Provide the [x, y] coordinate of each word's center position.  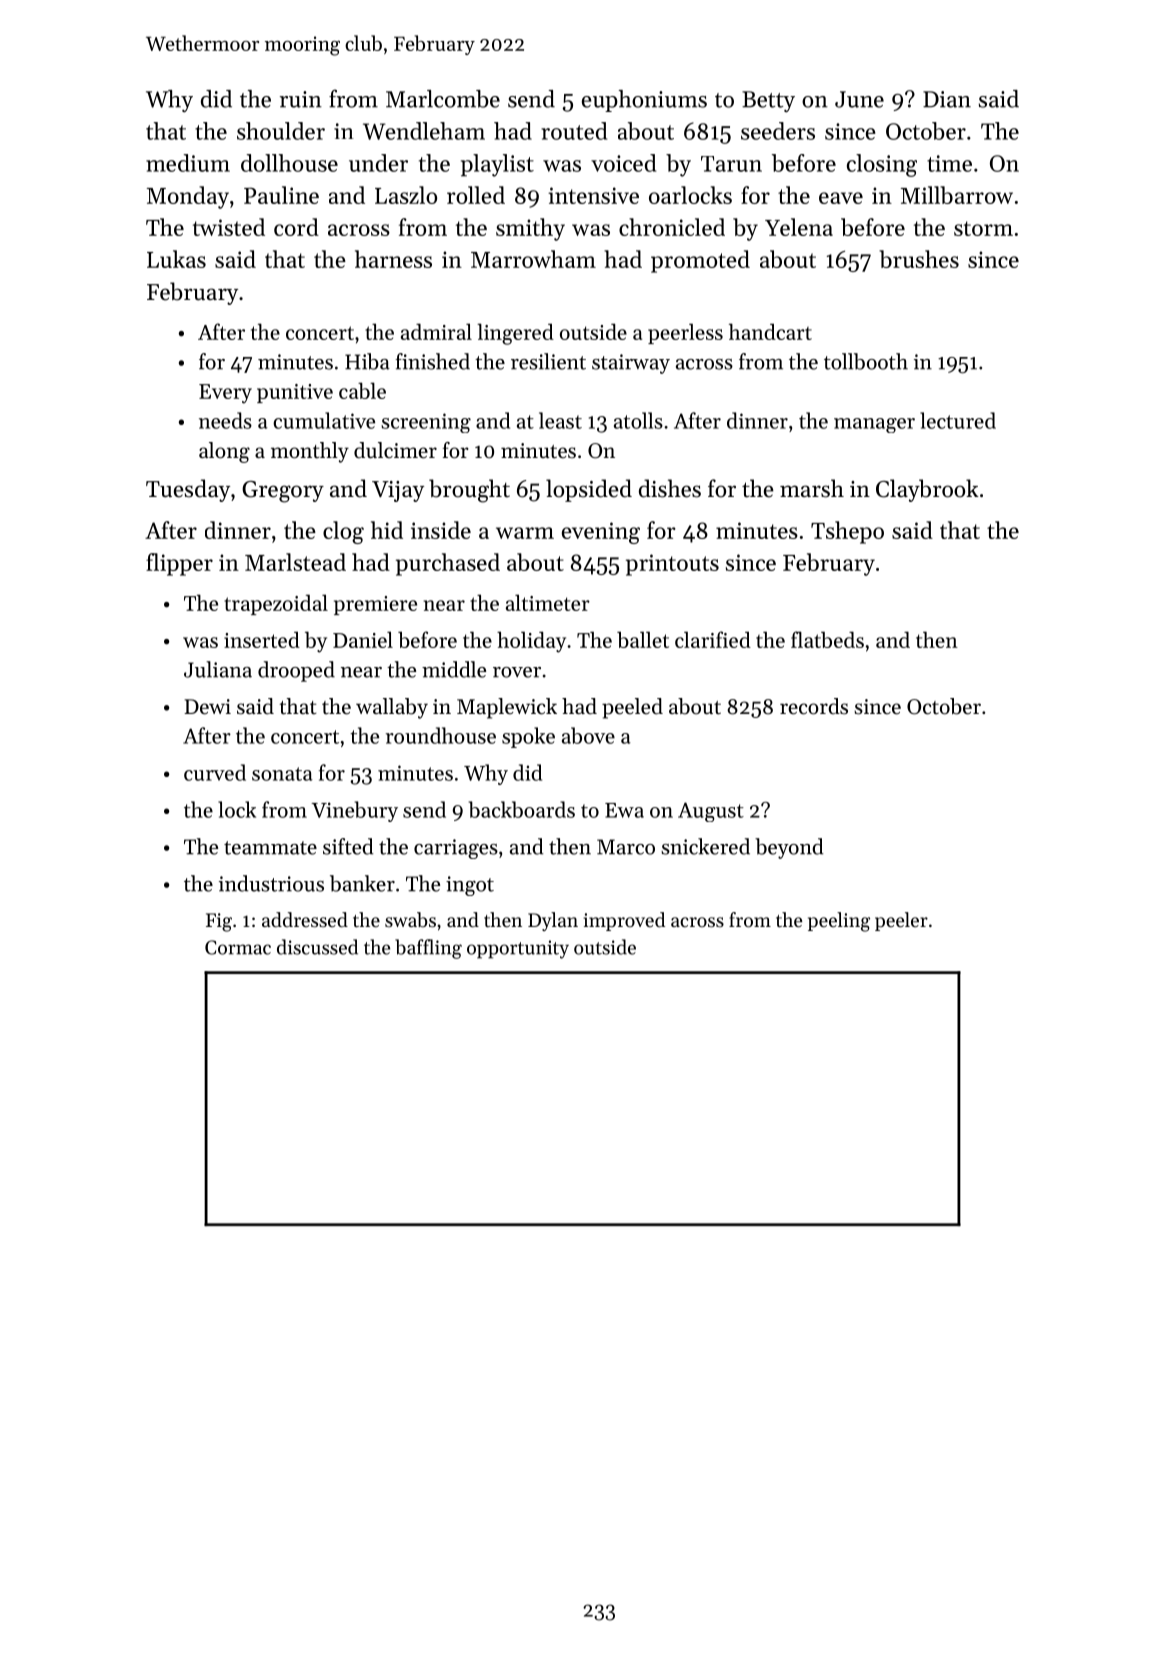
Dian [947, 99]
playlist [497, 165]
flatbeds [827, 639]
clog [343, 532]
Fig [219, 922]
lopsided [589, 490]
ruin [301, 99]
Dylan [553, 921]
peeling [839, 922]
